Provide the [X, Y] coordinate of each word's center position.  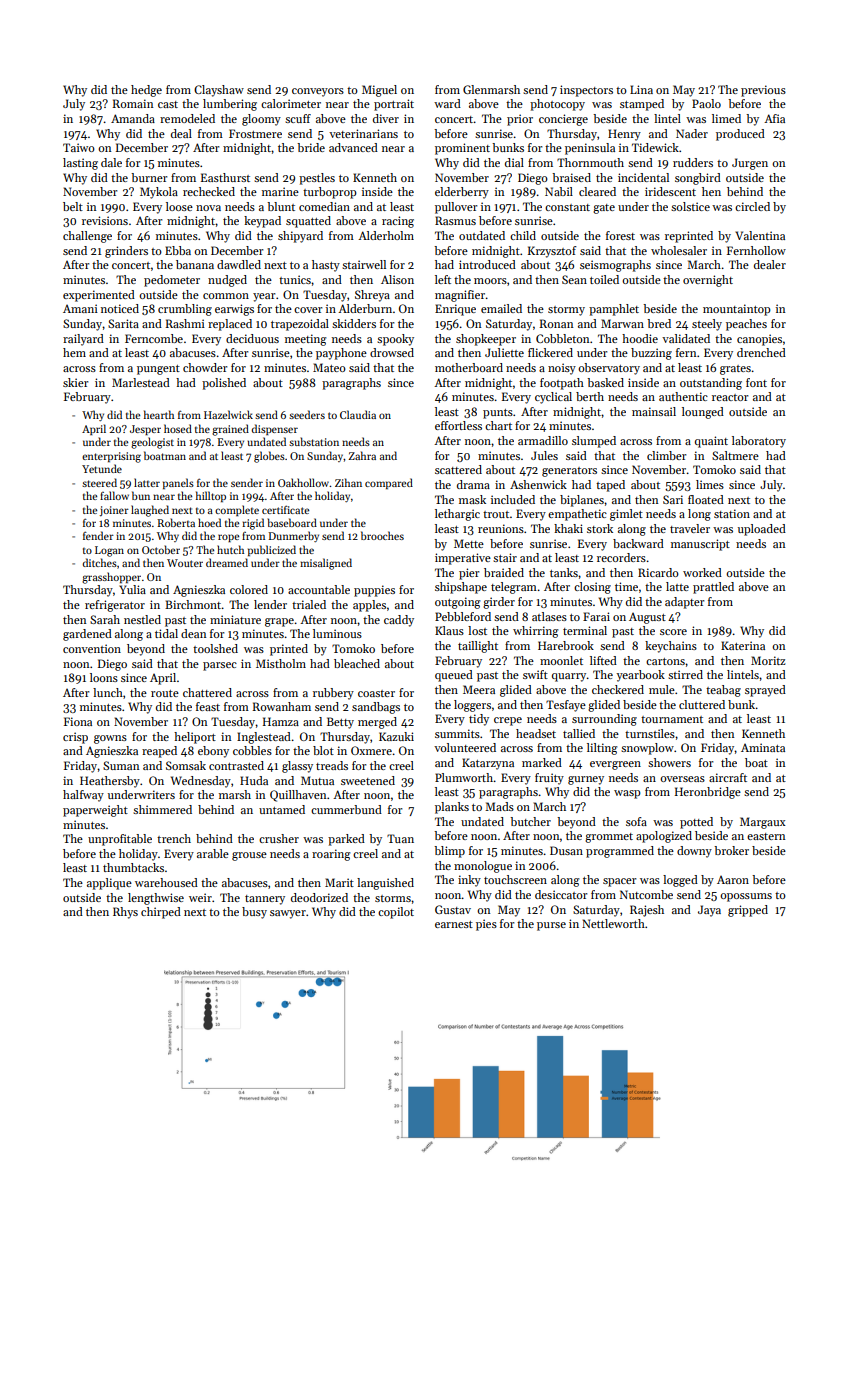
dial [514, 162]
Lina [641, 89]
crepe [508, 721]
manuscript [700, 545]
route [165, 693]
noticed [120, 308]
